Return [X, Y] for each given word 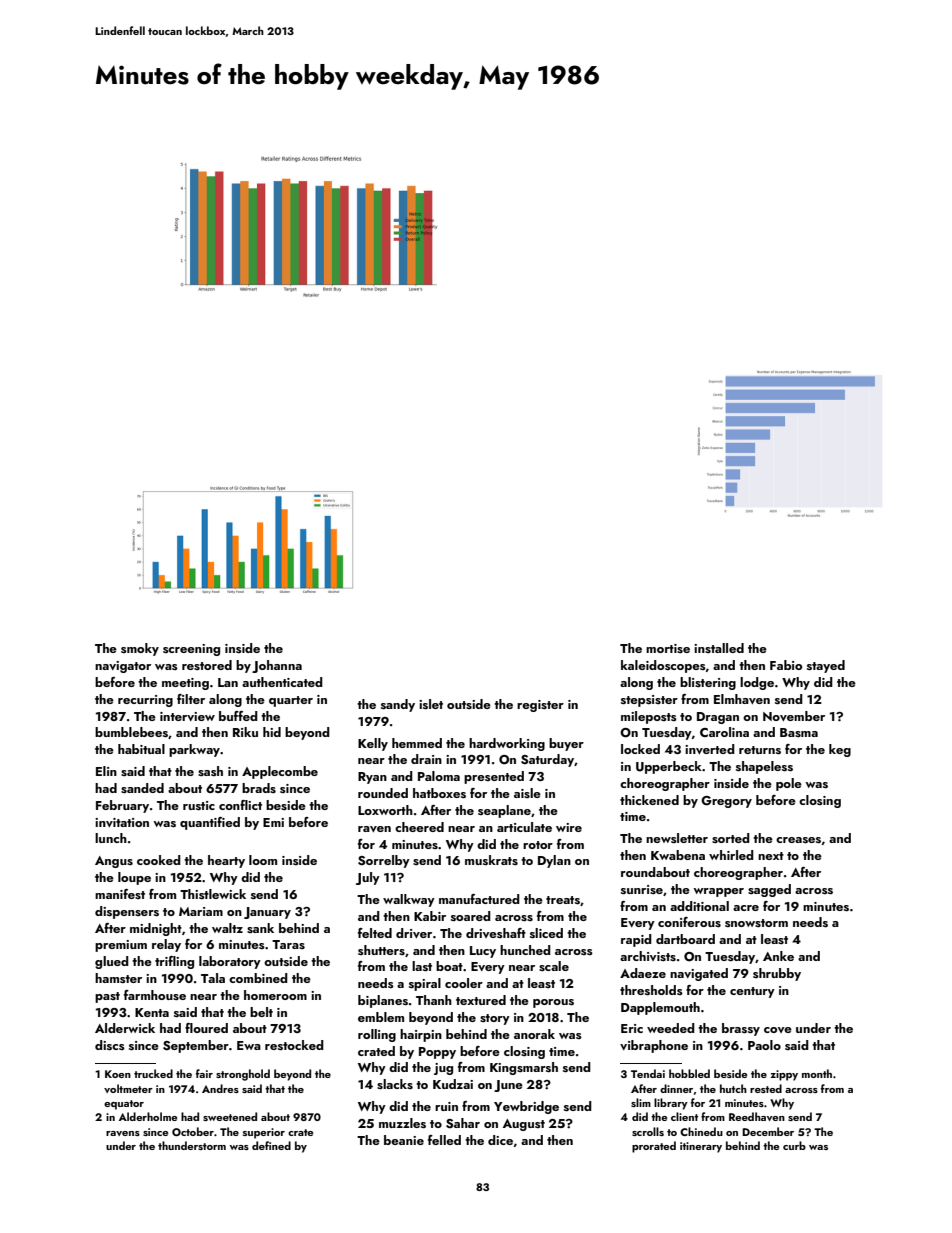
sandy [398, 705]
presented [494, 777]
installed [719, 648]
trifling [174, 962]
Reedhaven [757, 1116]
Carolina [724, 732]
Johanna [277, 666]
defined [271, 1145]
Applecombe [280, 772]
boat [449, 966]
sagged [769, 890]
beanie [404, 1140]
